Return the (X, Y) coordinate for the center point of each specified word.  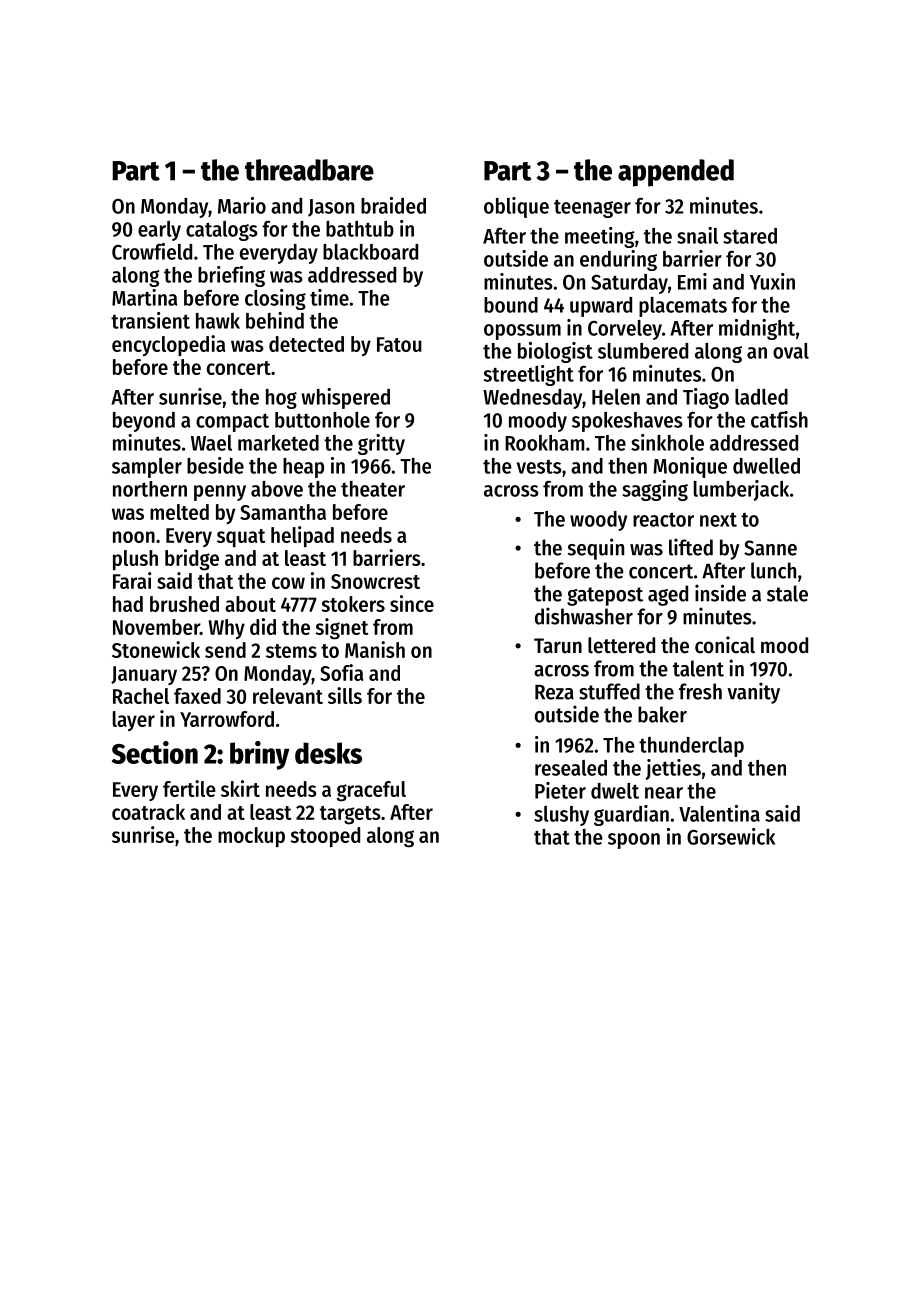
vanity (753, 693)
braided (393, 205)
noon (134, 537)
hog (281, 399)
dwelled (766, 466)
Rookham (545, 443)
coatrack (148, 812)
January (144, 675)
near (664, 793)
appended (676, 173)
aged (668, 595)
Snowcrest (375, 581)
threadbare (309, 170)
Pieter (560, 790)
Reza (554, 692)
